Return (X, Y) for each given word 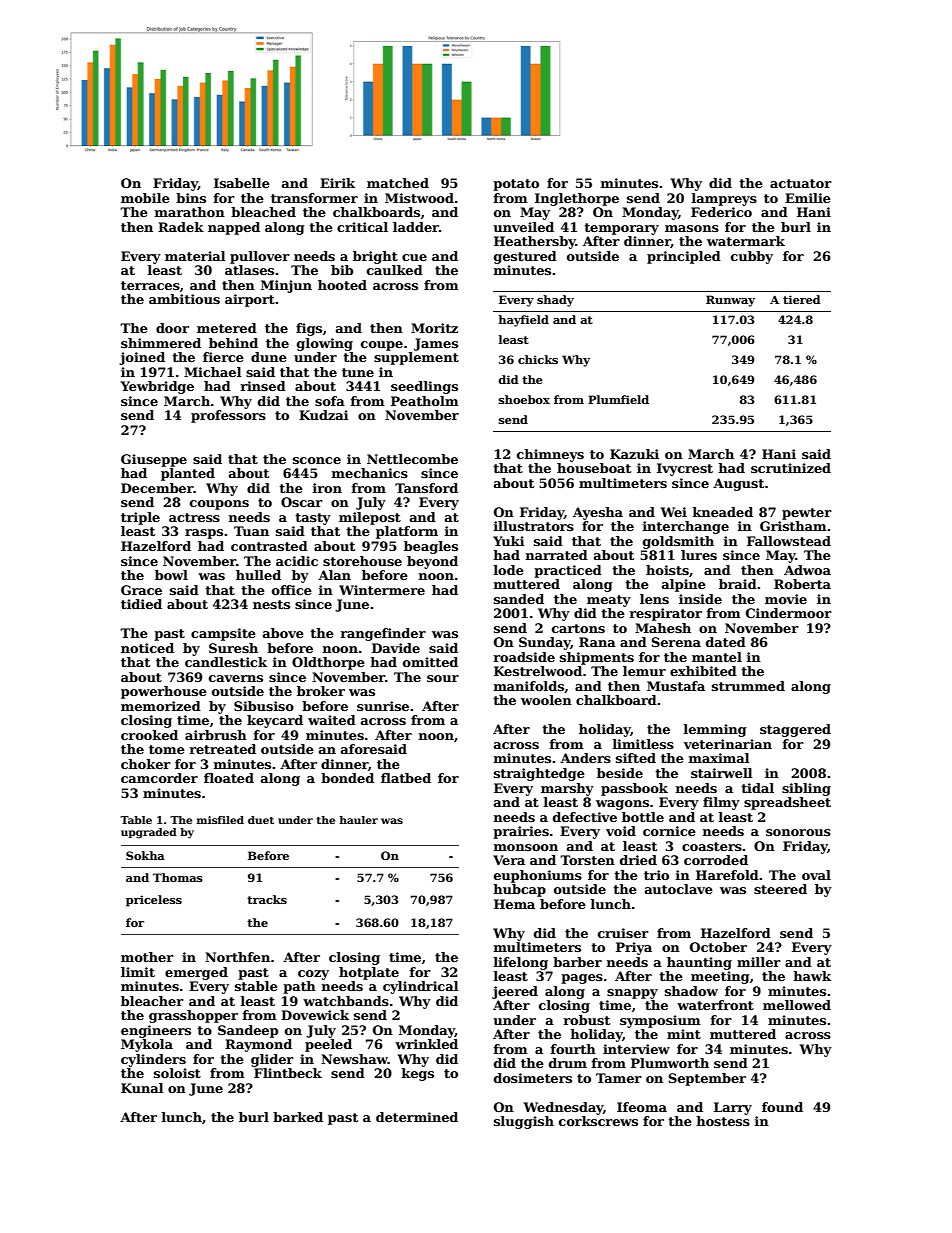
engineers (156, 1031)
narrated (557, 555)
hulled (258, 575)
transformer (314, 198)
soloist (177, 1073)
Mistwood (419, 198)
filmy (721, 803)
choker (146, 764)
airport (250, 300)
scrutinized (791, 468)
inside (700, 599)
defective (585, 817)
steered (780, 889)
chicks (538, 359)
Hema (514, 904)
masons (692, 228)
